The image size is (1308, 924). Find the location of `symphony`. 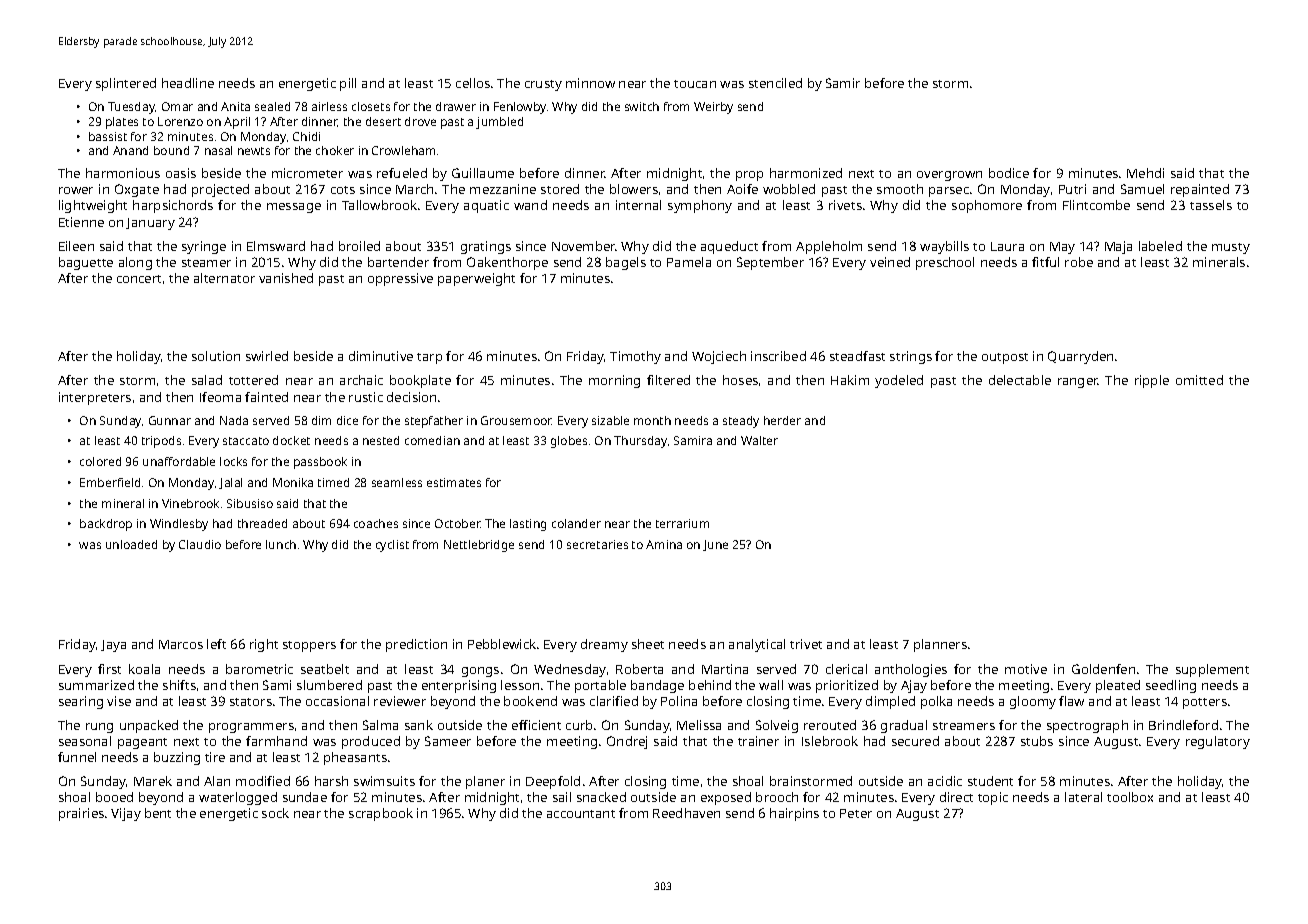

symphony is located at coordinates (700, 206).
